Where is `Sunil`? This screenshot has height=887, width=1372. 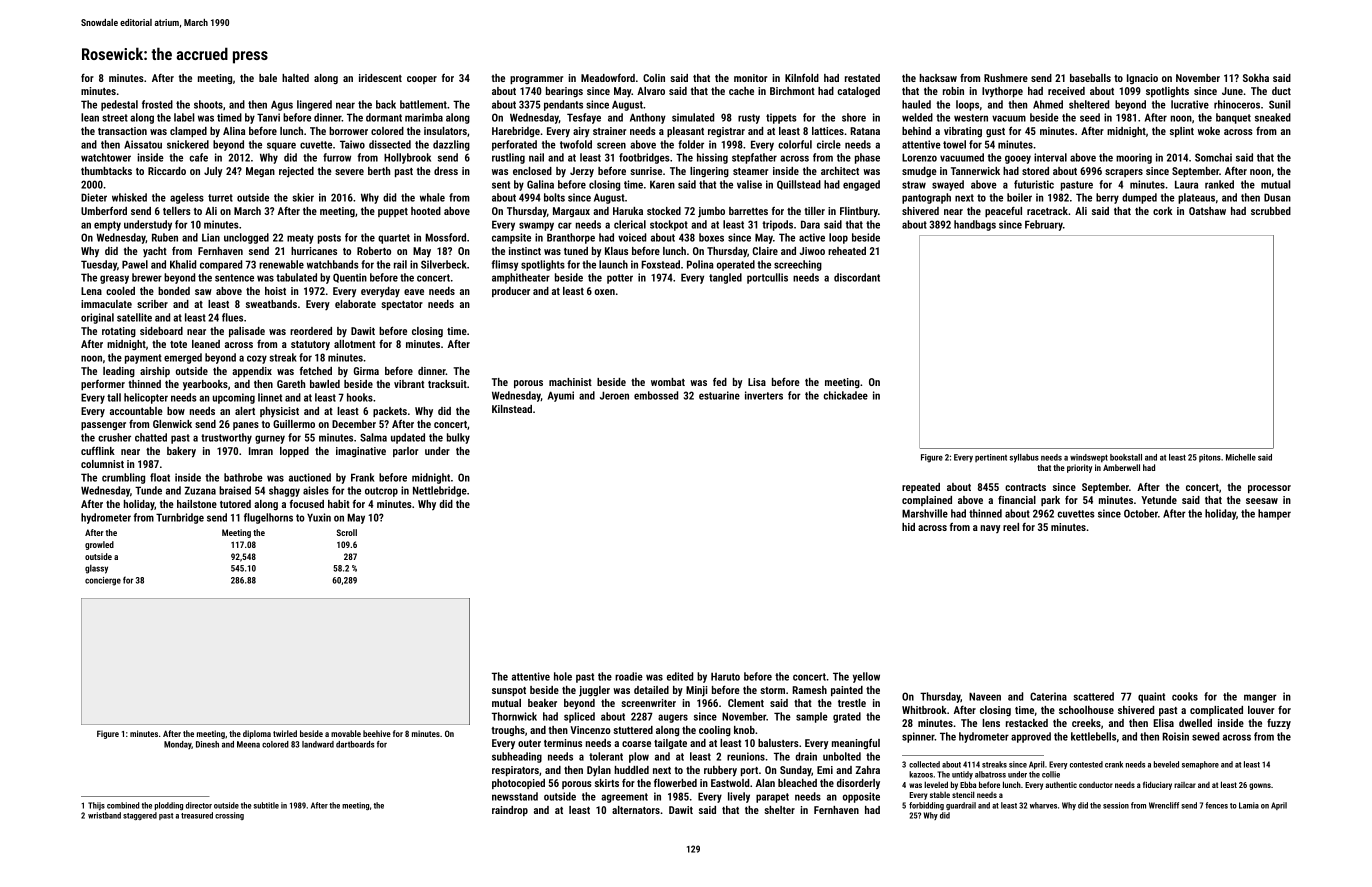 Sunil is located at coordinates (1280, 104).
